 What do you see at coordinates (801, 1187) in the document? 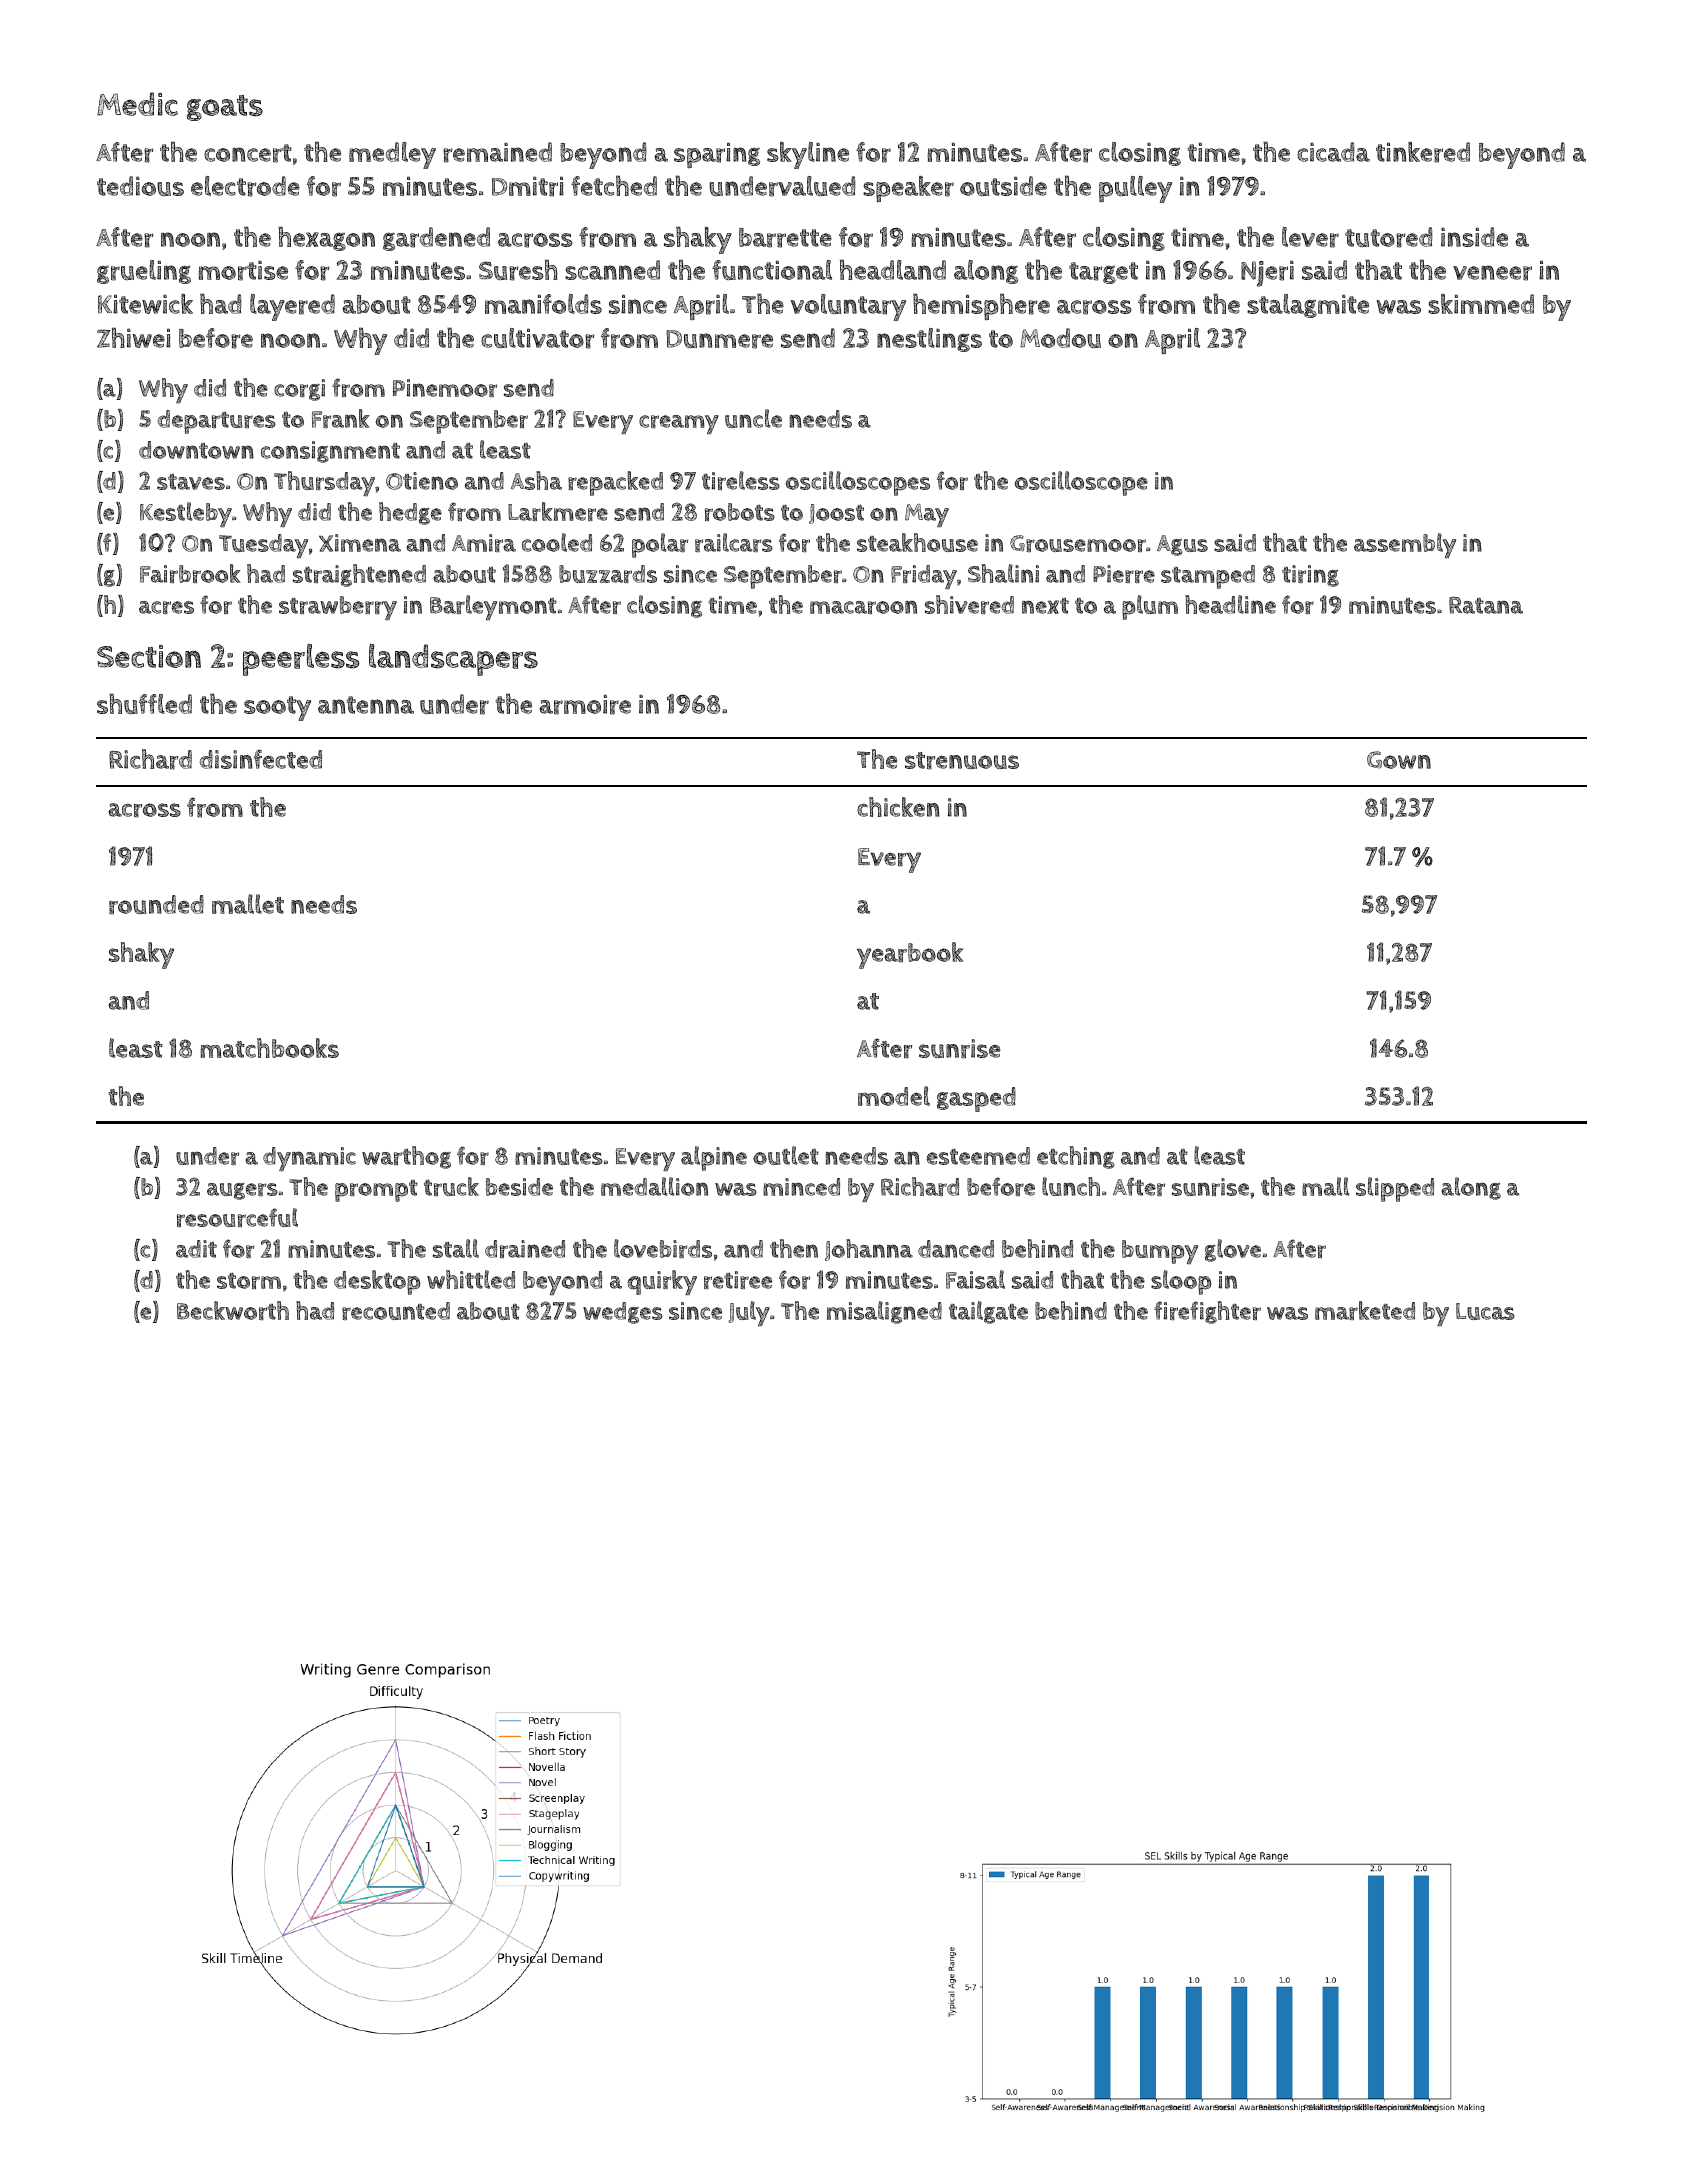
I see `minced` at bounding box center [801, 1187].
